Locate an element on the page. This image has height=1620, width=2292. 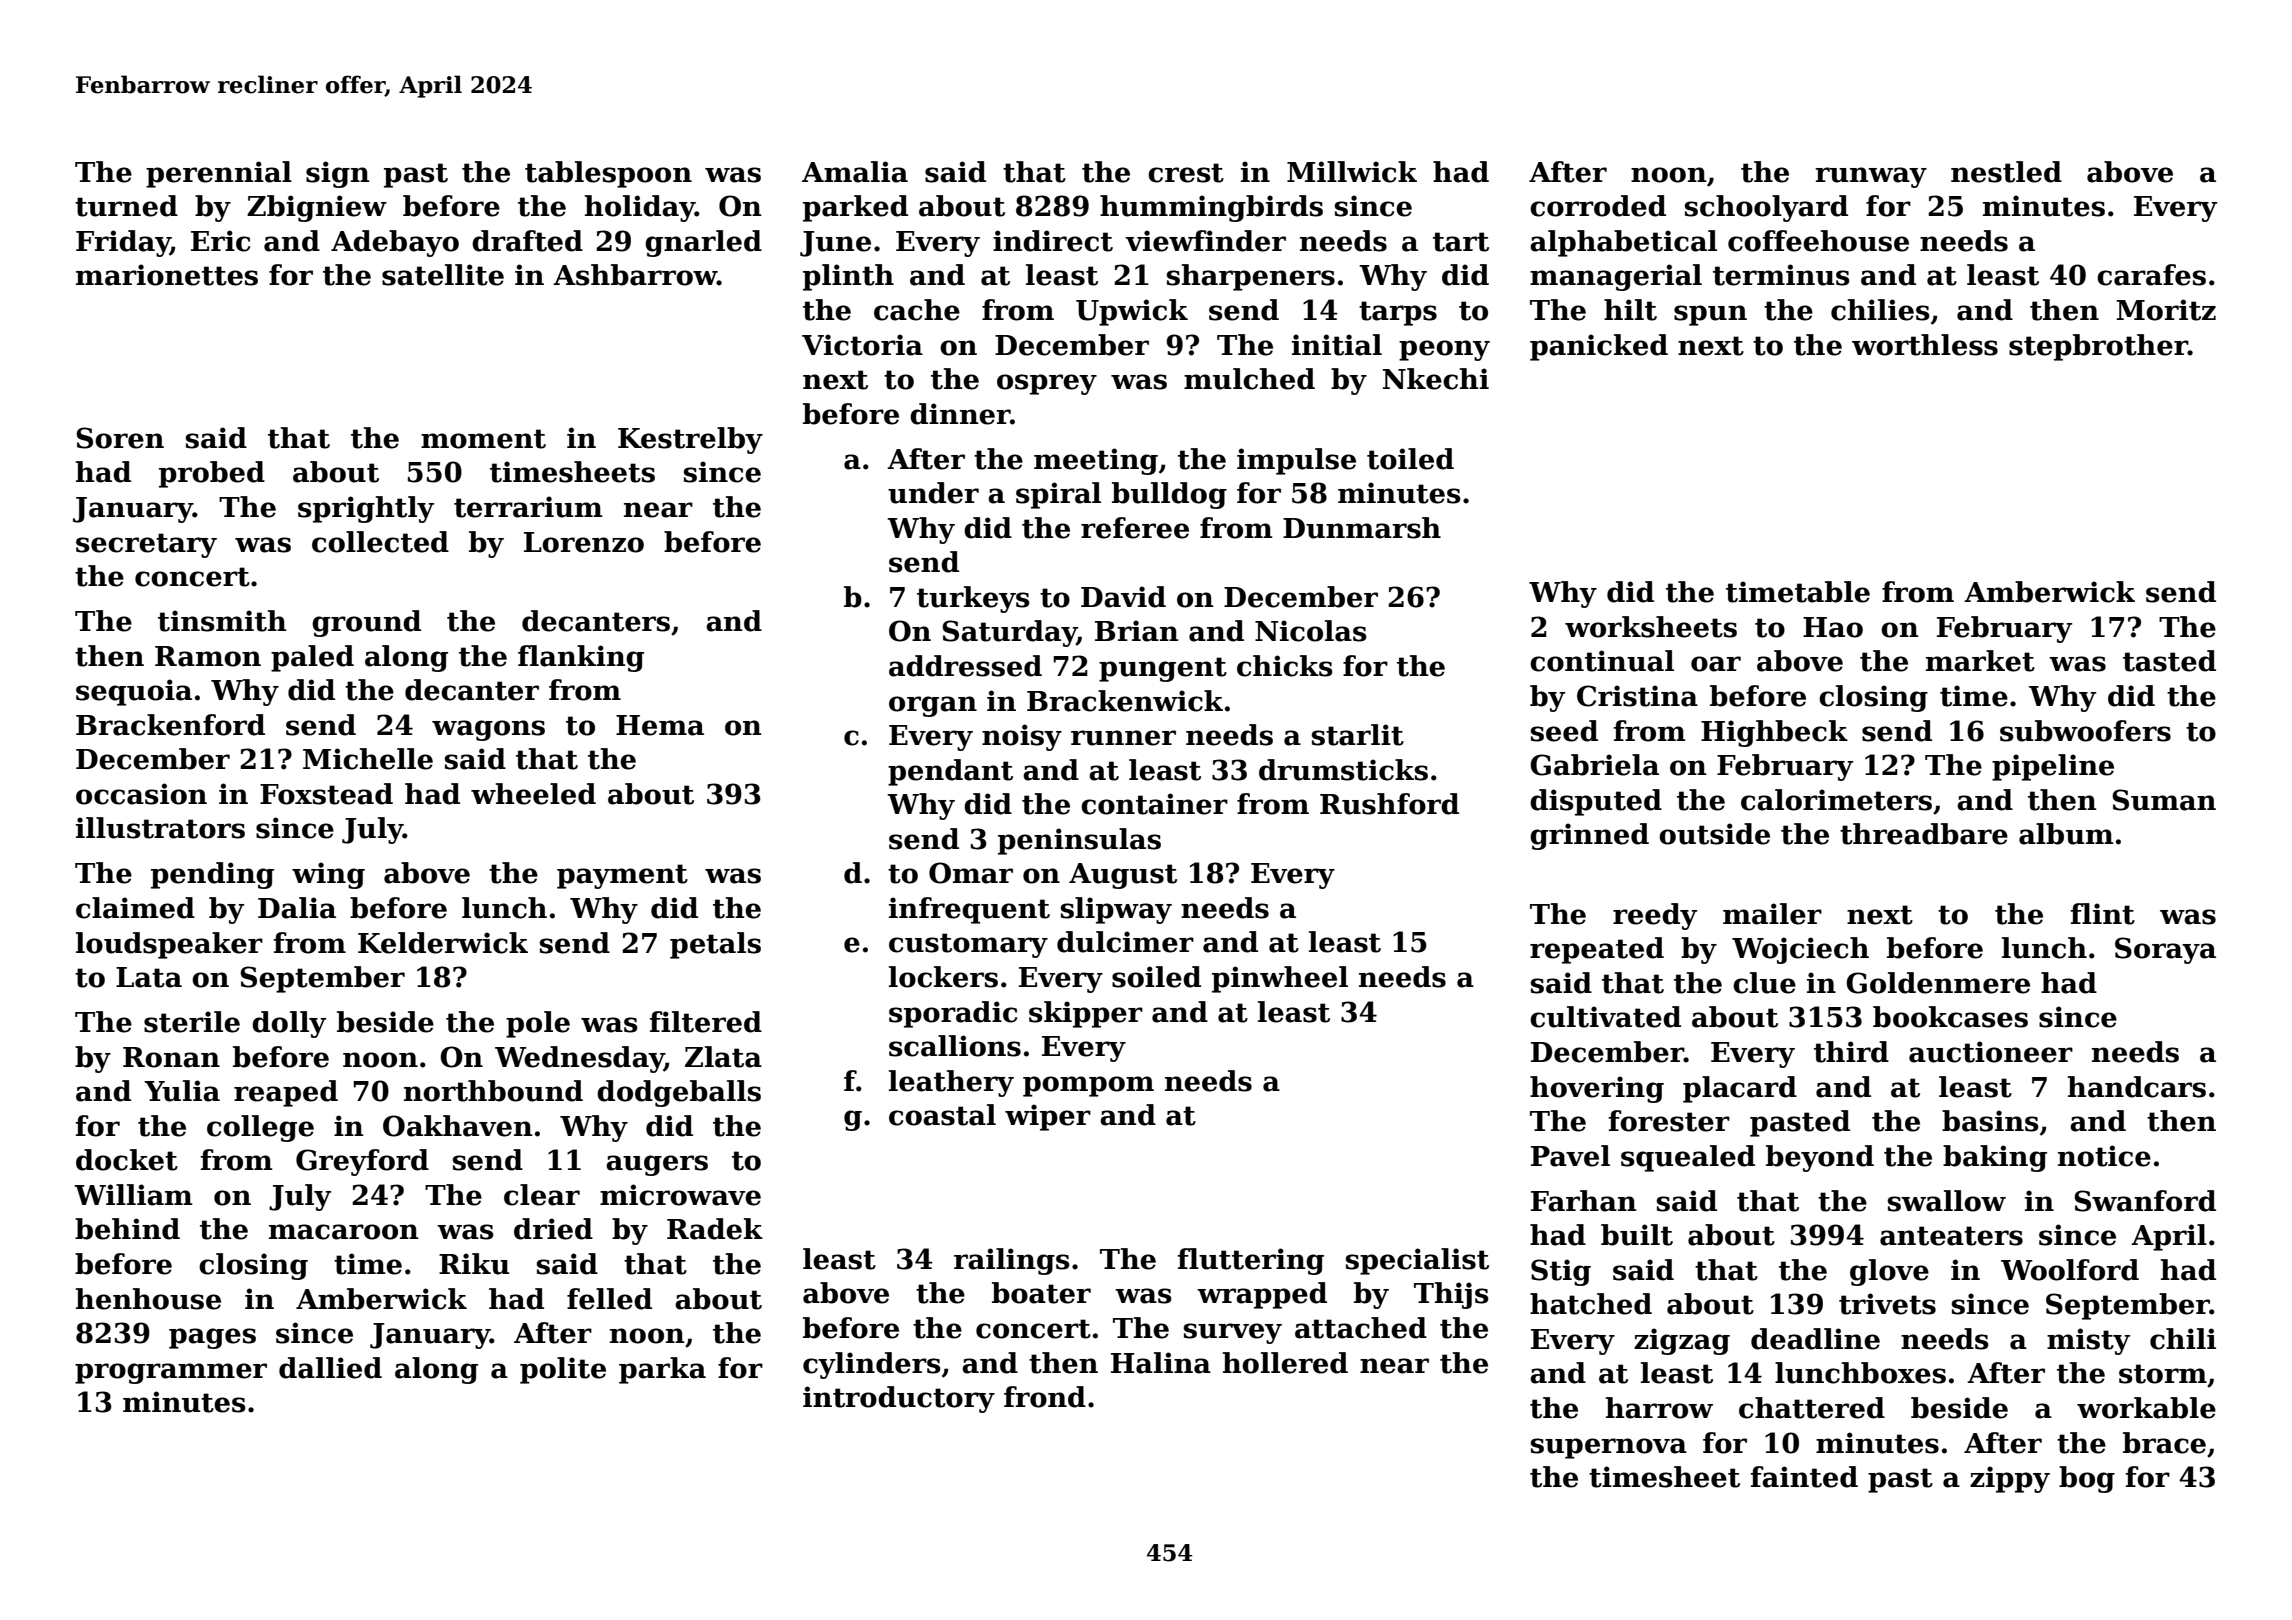
Gabriela is located at coordinates (1594, 765).
